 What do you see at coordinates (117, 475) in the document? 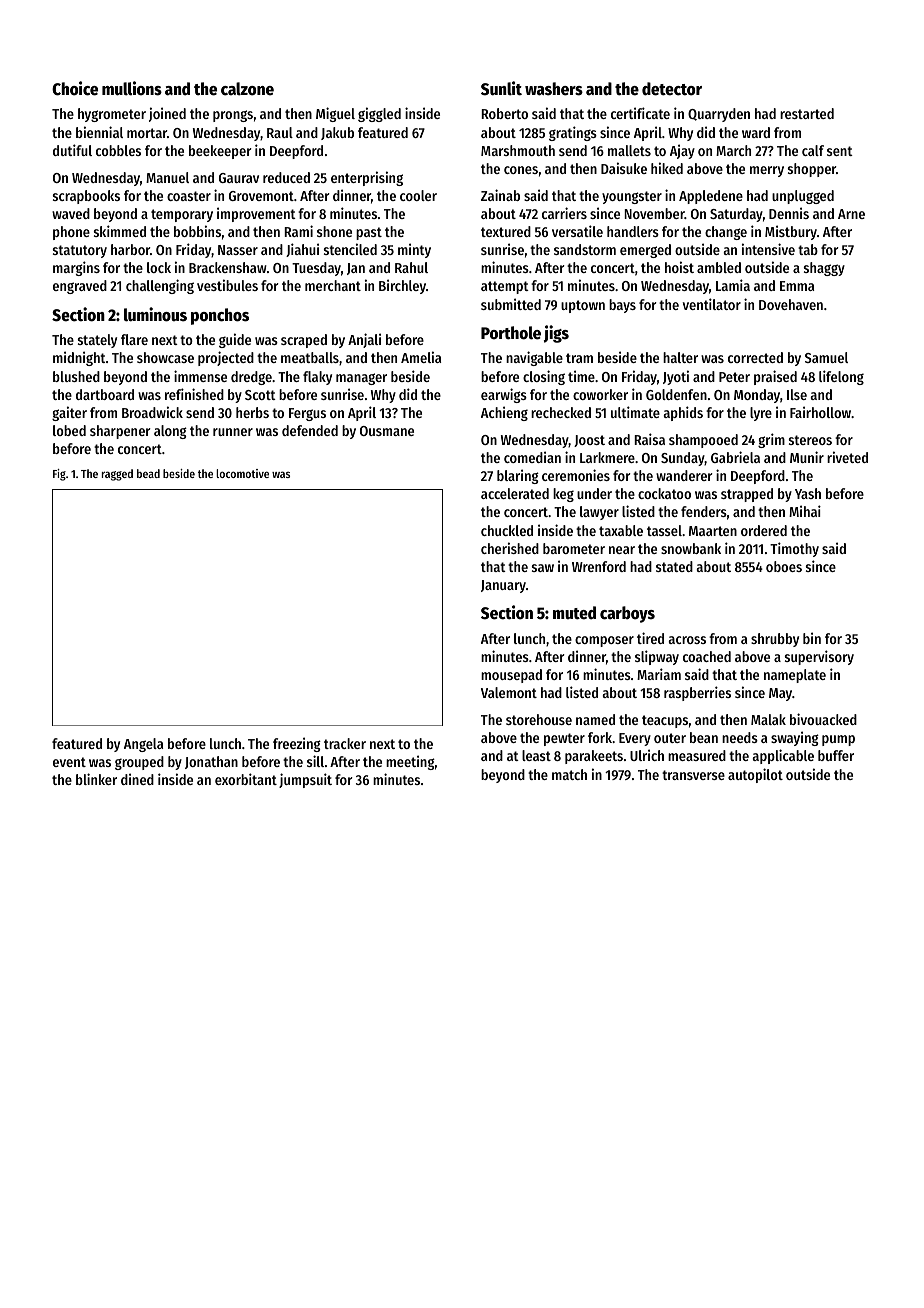
I see `ragged` at bounding box center [117, 475].
